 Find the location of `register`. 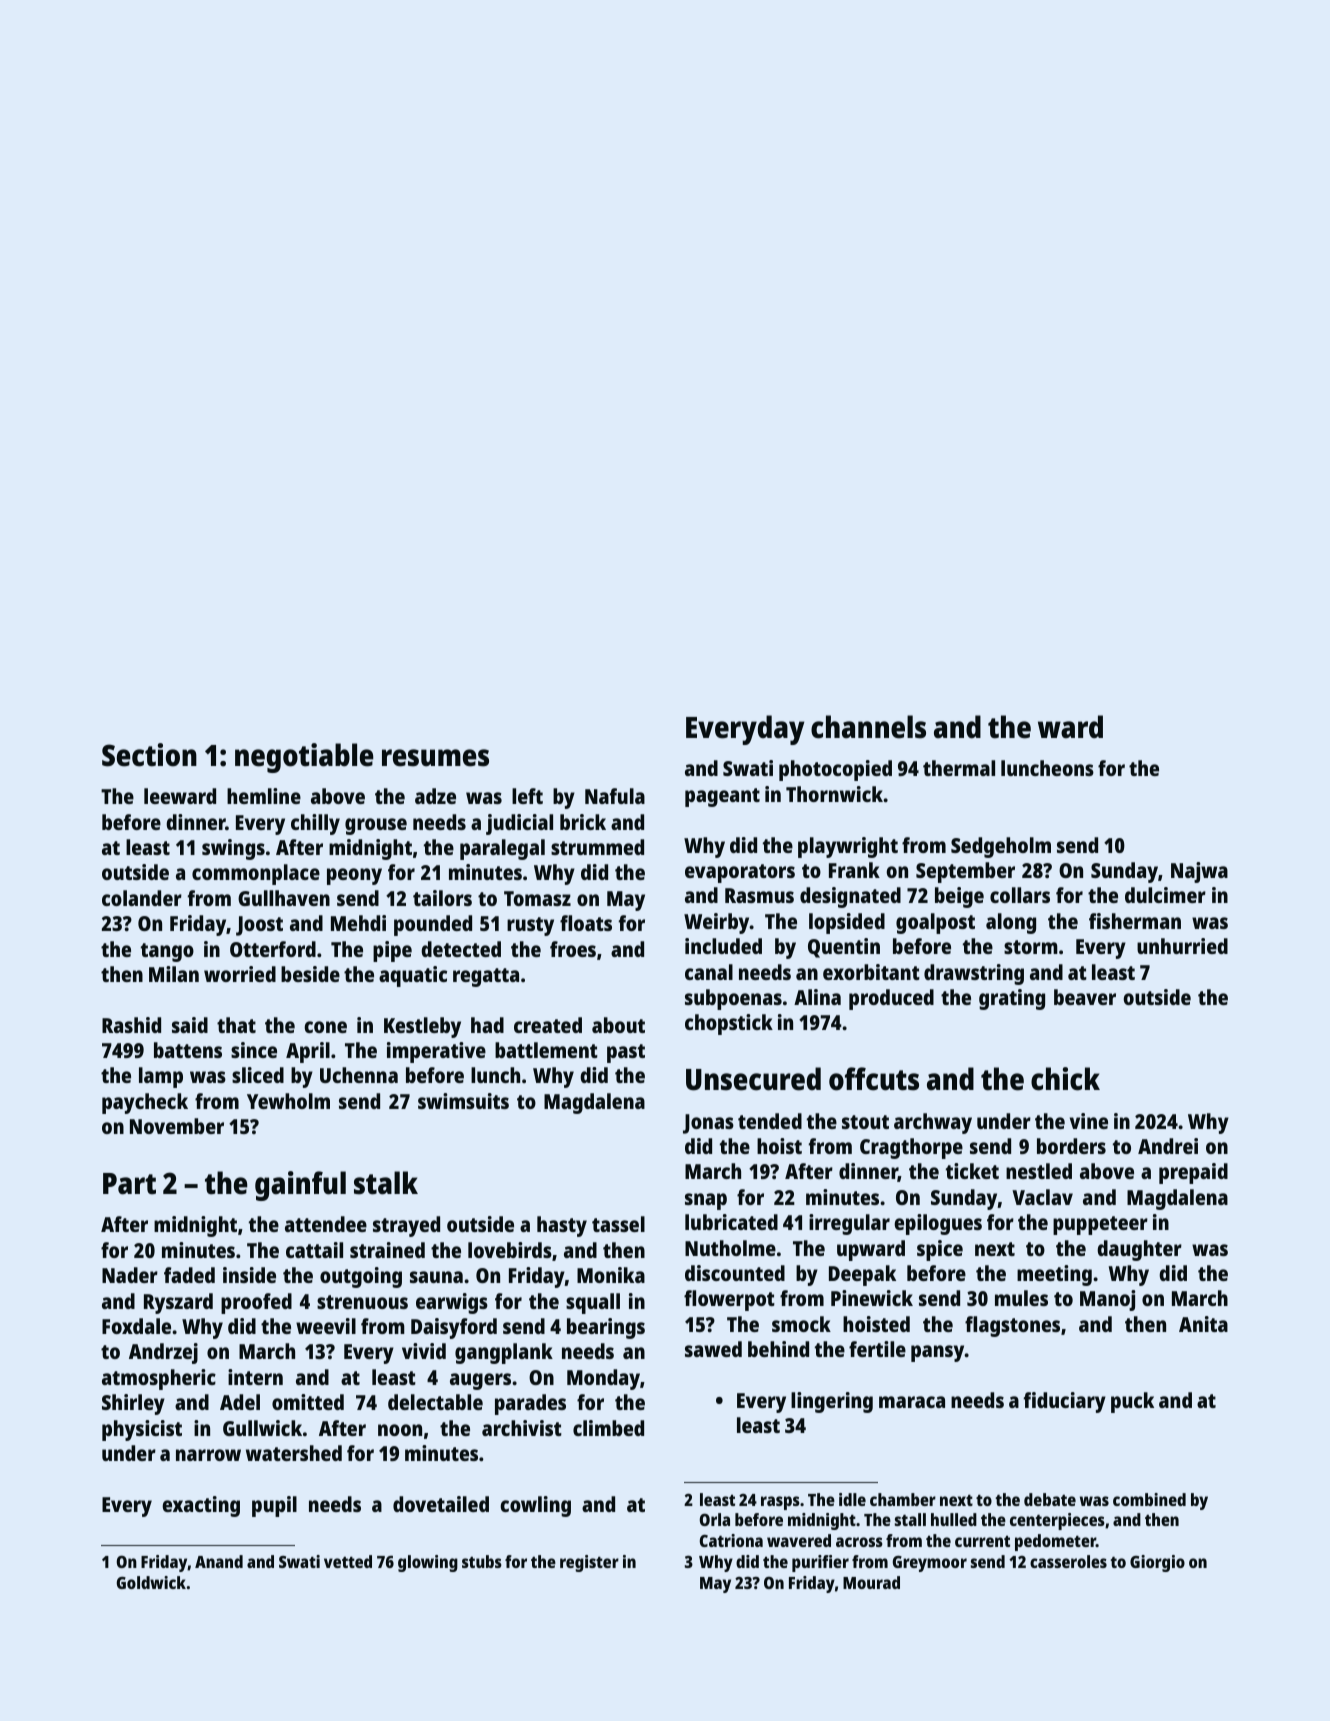

register is located at coordinates (589, 1563).
